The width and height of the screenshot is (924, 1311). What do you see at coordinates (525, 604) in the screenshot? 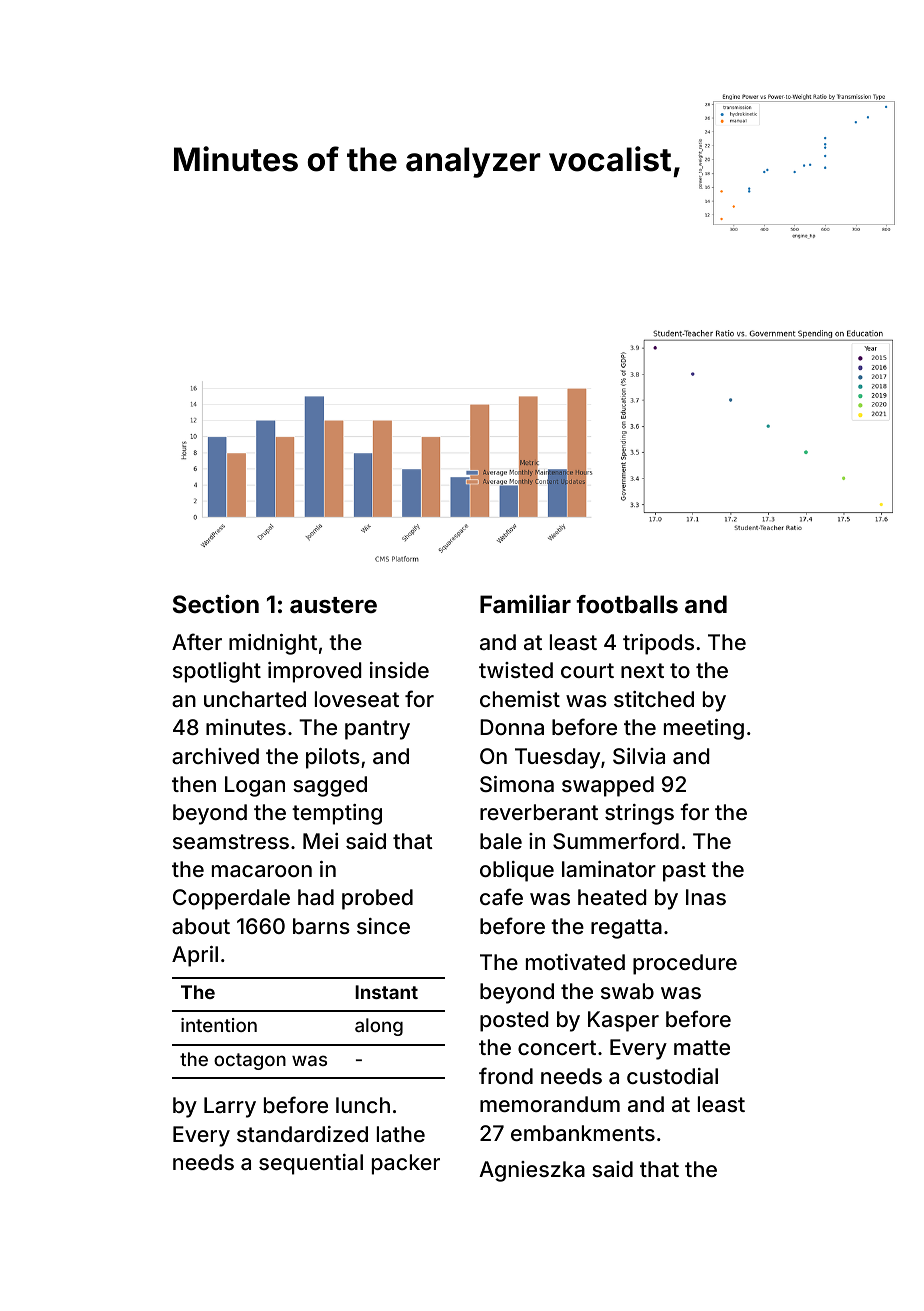
I see `Familiar` at bounding box center [525, 604].
